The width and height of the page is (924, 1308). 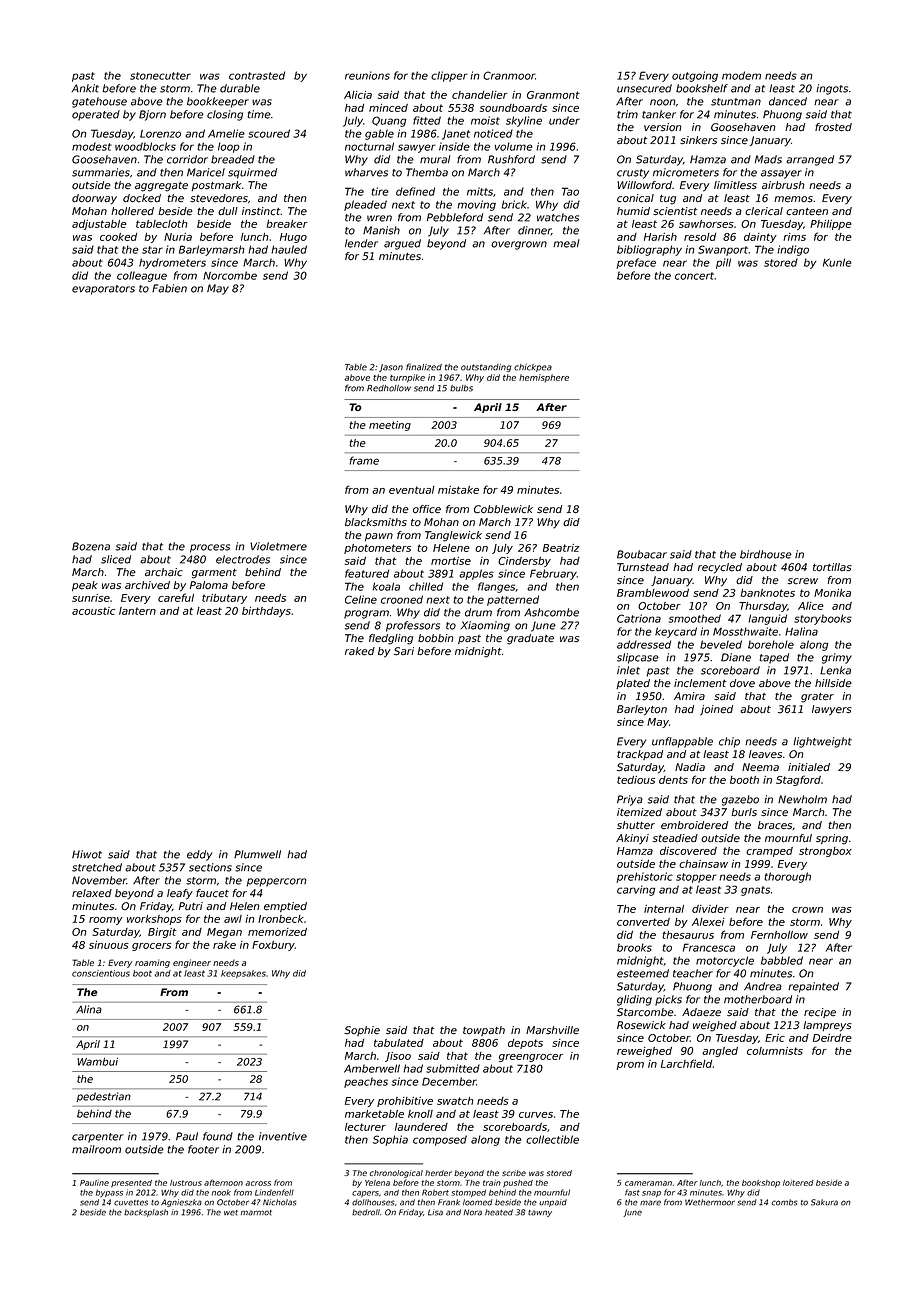 What do you see at coordinates (710, 1202) in the page?
I see `Wethermoor` at bounding box center [710, 1202].
